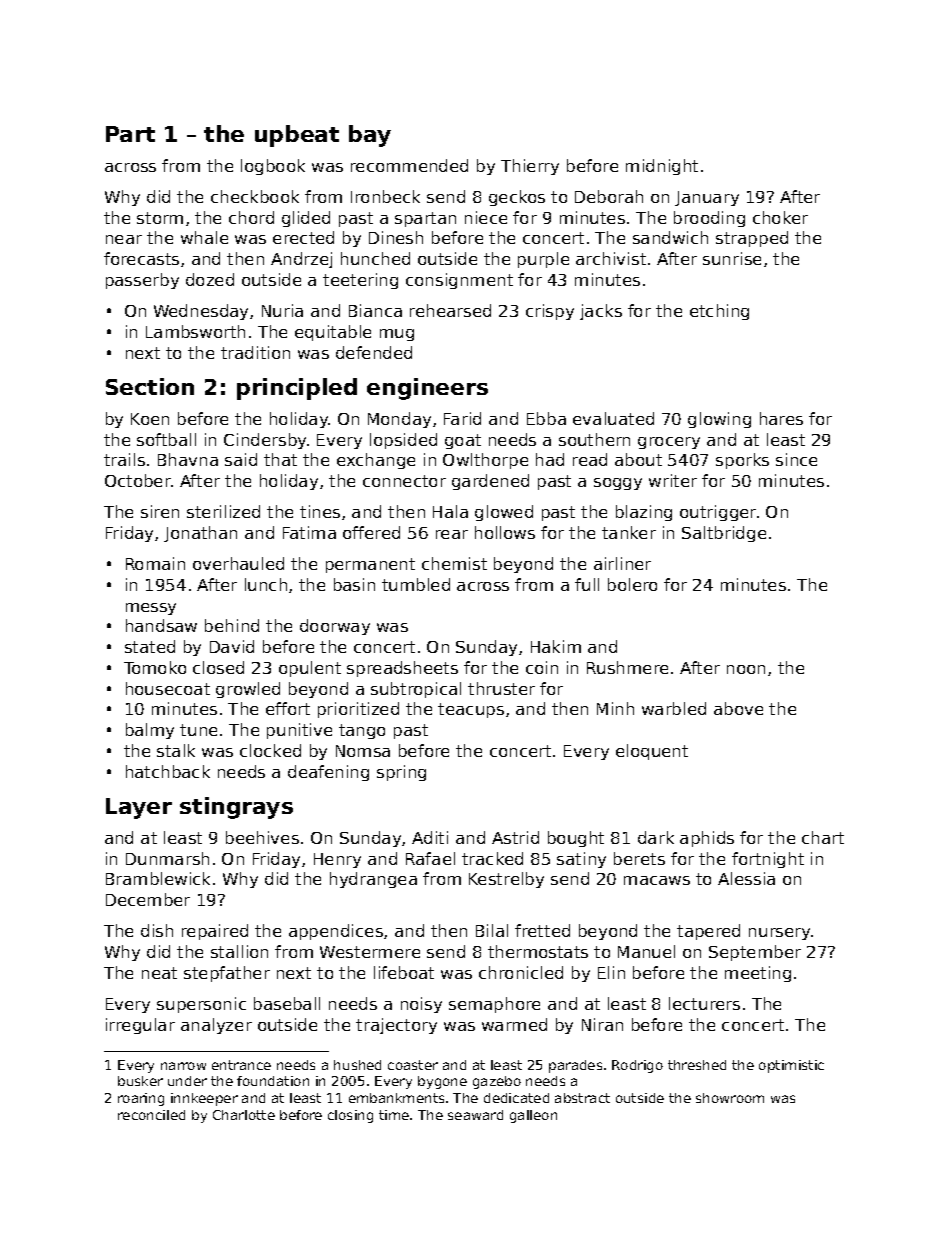 The image size is (952, 1233). I want to click on busker, so click(140, 1081).
